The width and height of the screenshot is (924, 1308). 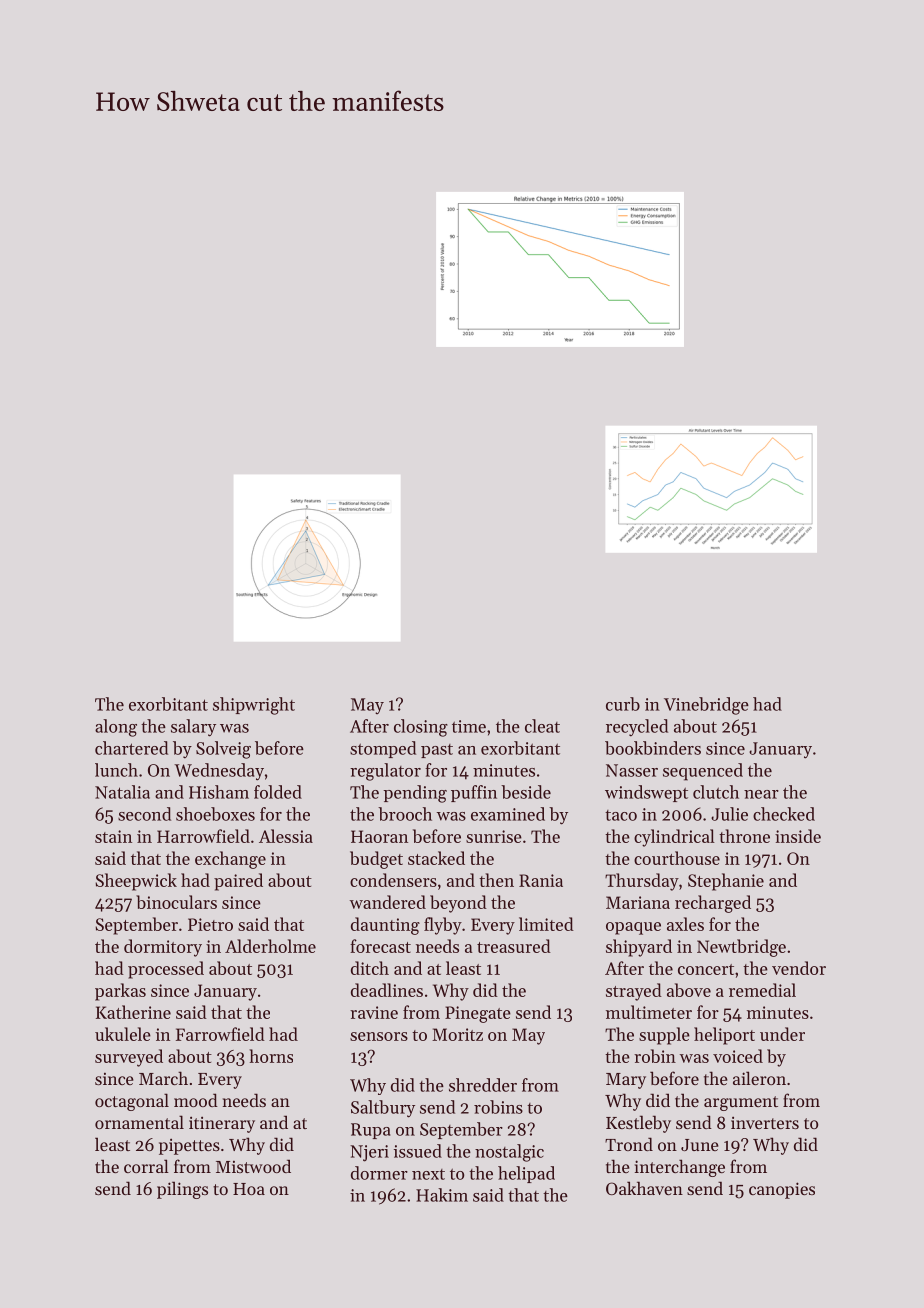 I want to click on Pinegate, so click(x=478, y=1014).
